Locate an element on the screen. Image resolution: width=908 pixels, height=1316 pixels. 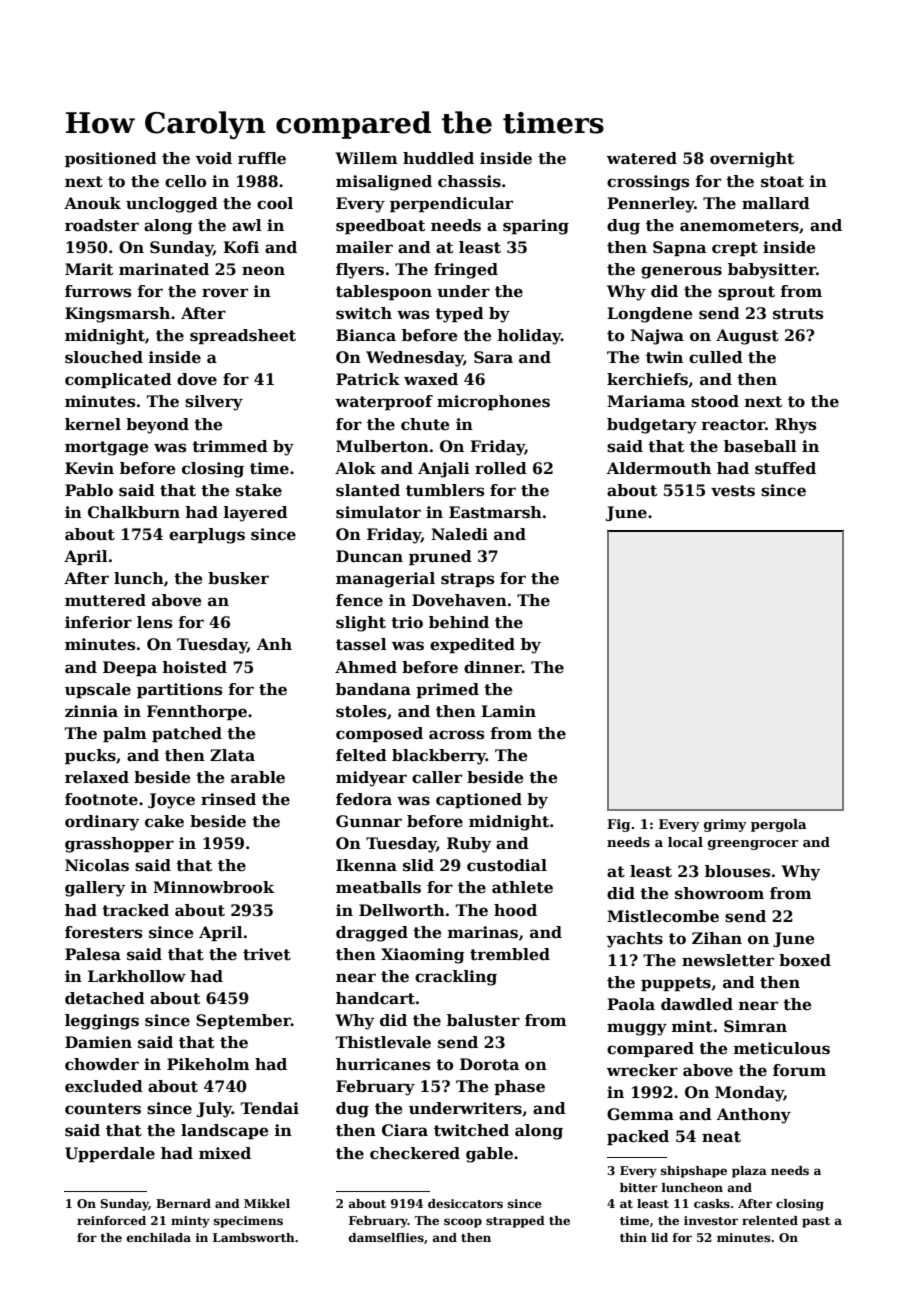
Aldermouth is located at coordinates (659, 468).
